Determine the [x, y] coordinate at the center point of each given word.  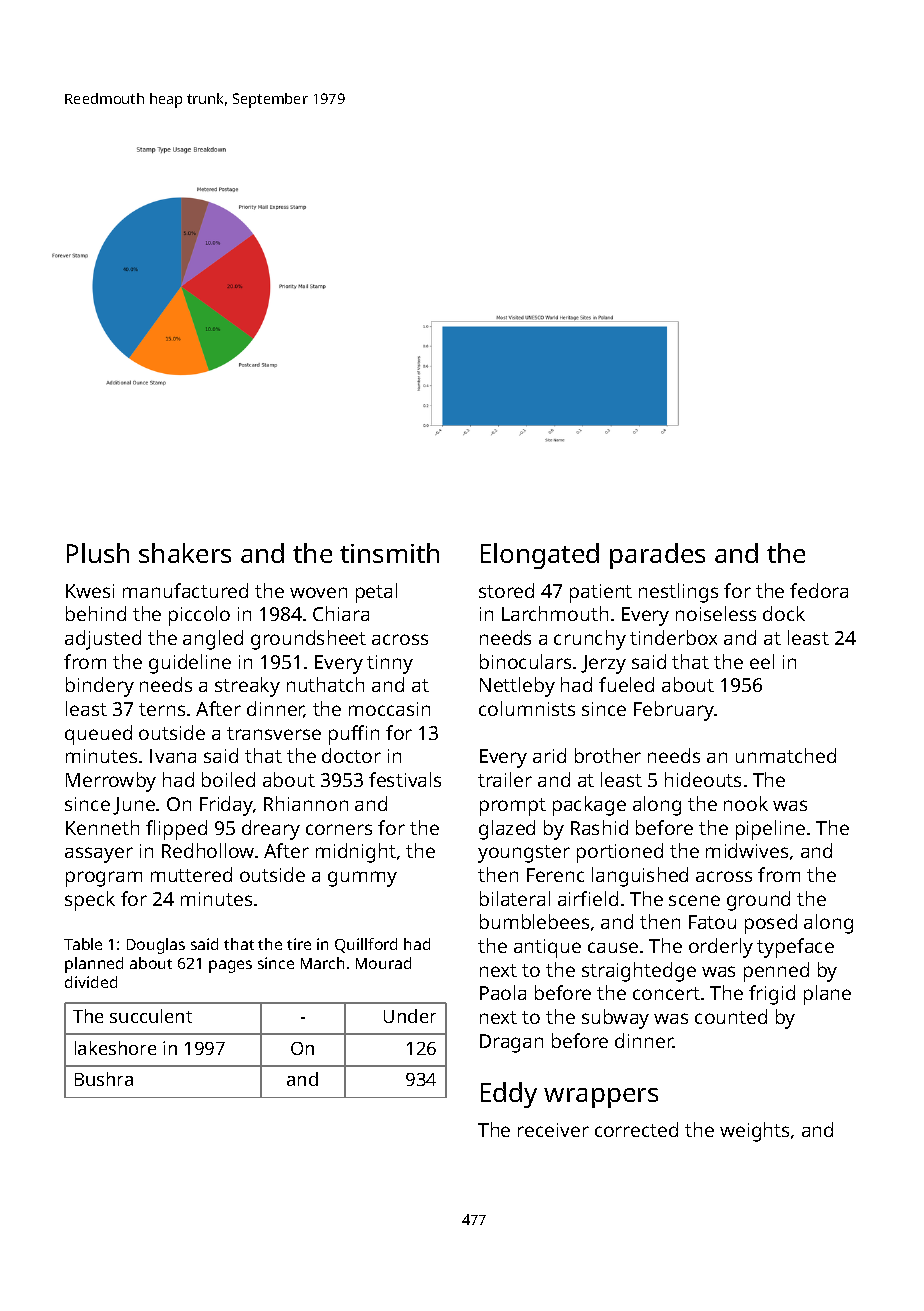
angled [213, 640]
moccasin [389, 709]
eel [762, 661]
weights [754, 1132]
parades [657, 556]
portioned [620, 853]
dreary [271, 830]
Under [410, 1016]
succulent [151, 1016]
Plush [98, 553]
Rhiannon [306, 803]
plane [827, 995]
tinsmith [389, 553]
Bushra [104, 1079]
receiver [553, 1130]
